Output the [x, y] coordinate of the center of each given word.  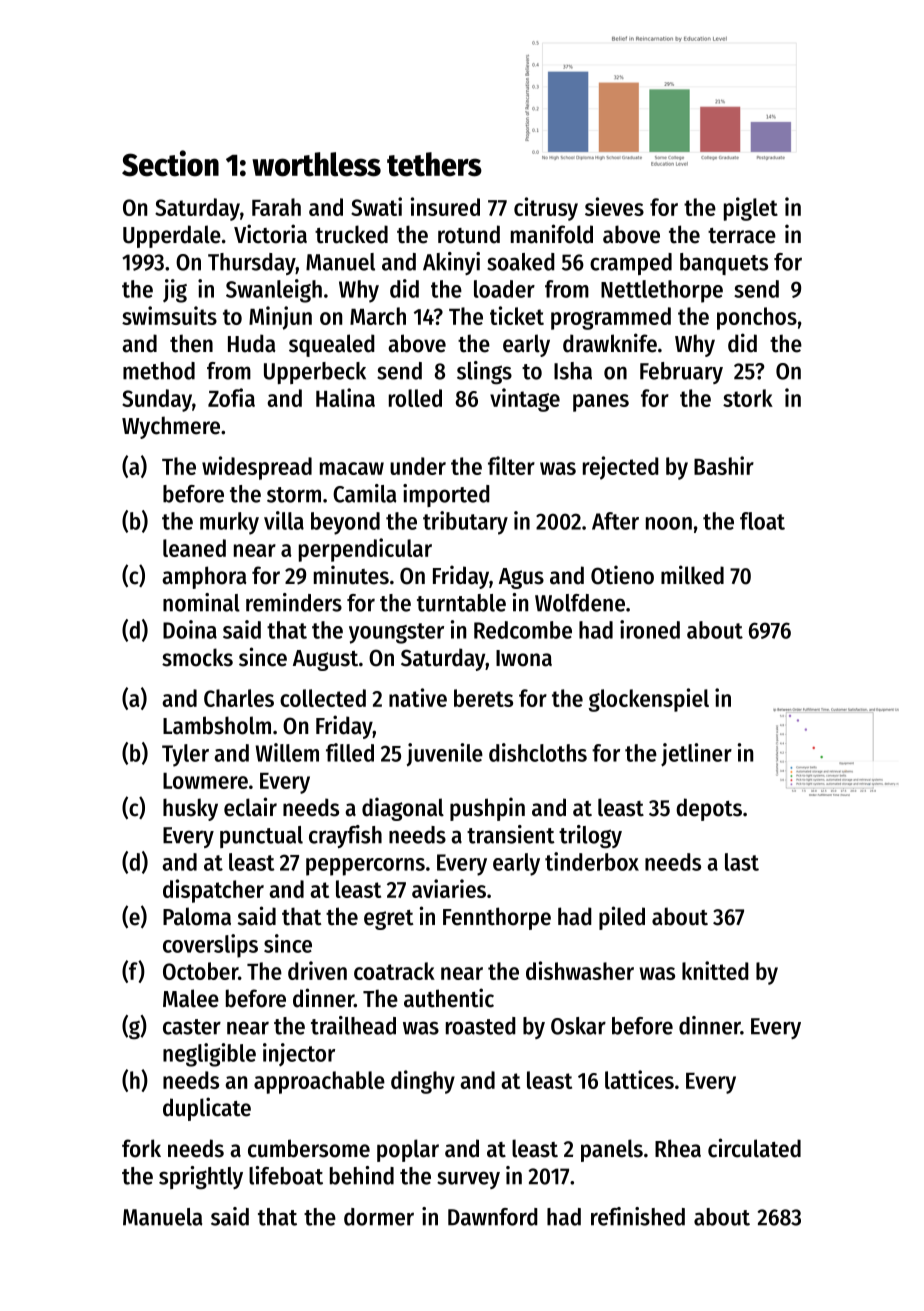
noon [669, 523]
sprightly [201, 1178]
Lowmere [205, 781]
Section [170, 163]
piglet [751, 209]
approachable [319, 1082]
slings [484, 373]
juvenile [444, 755]
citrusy [546, 209]
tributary [465, 523]
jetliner [696, 755]
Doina [190, 629]
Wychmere [171, 427]
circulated [754, 1148]
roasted [481, 1026]
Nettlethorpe [662, 291]
